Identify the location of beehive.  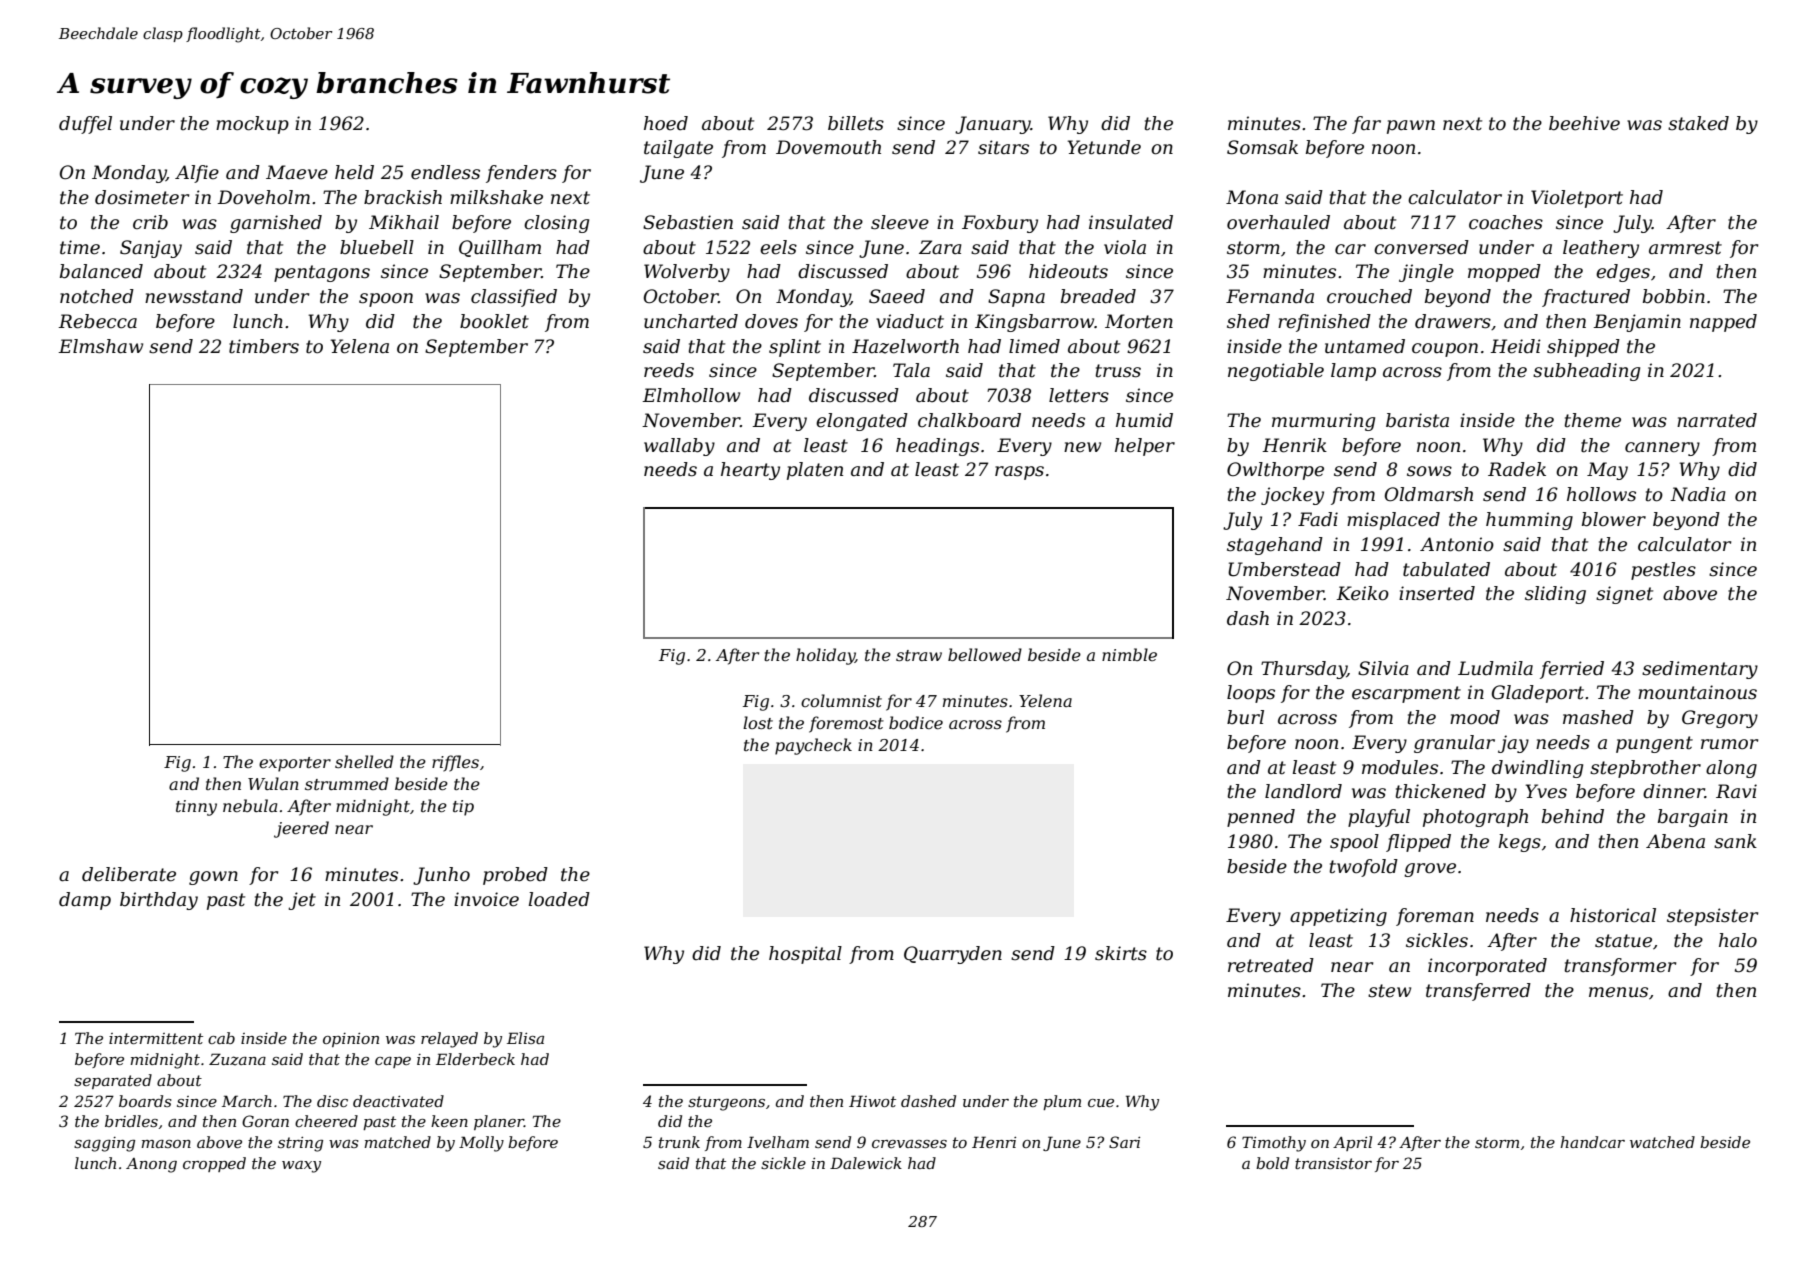
(1584, 123).
